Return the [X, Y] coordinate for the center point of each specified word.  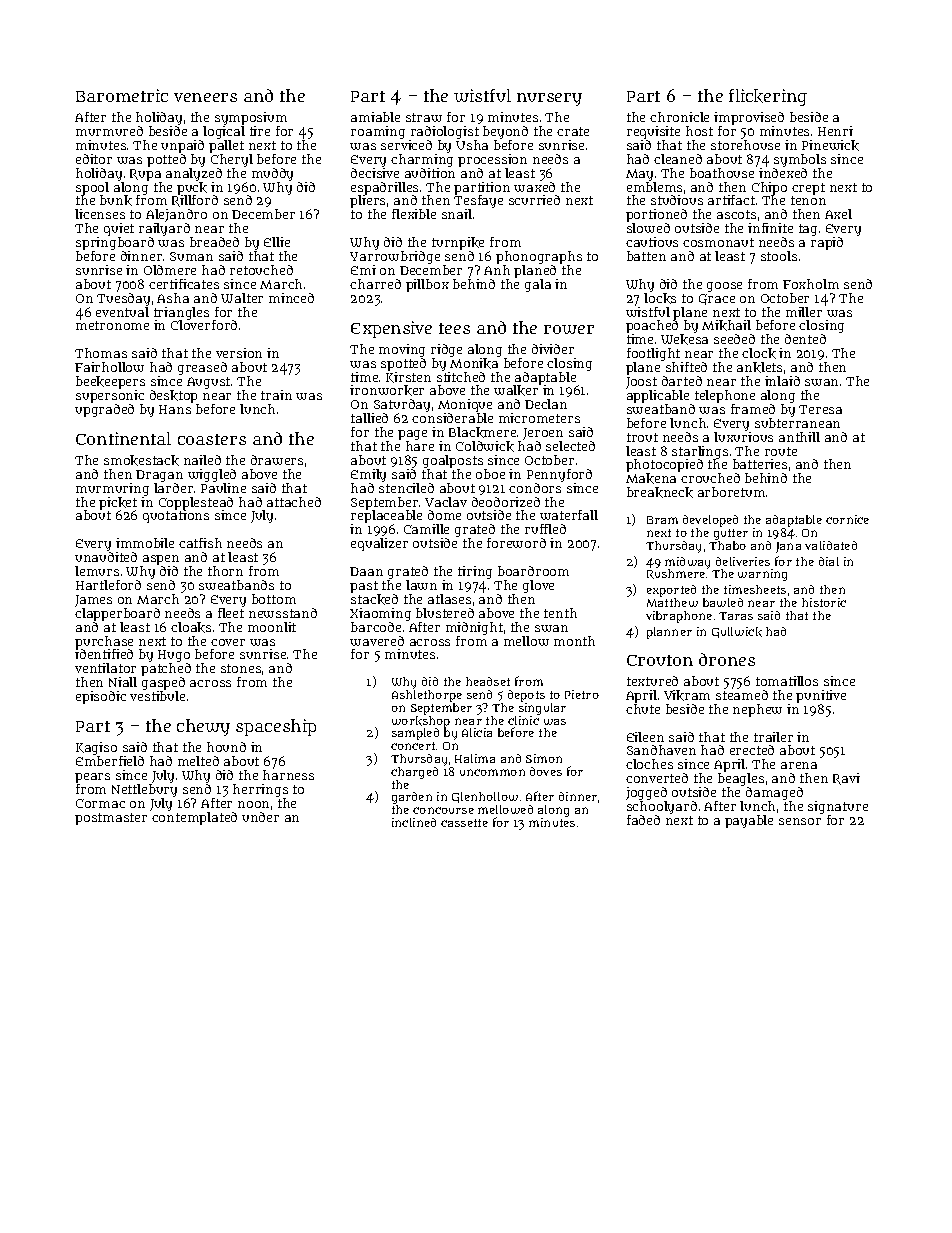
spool [92, 189]
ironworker [387, 390]
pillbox [427, 285]
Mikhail [726, 325]
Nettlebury [144, 790]
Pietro [582, 694]
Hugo [174, 656]
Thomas [101, 353]
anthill [799, 437]
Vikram [687, 695]
